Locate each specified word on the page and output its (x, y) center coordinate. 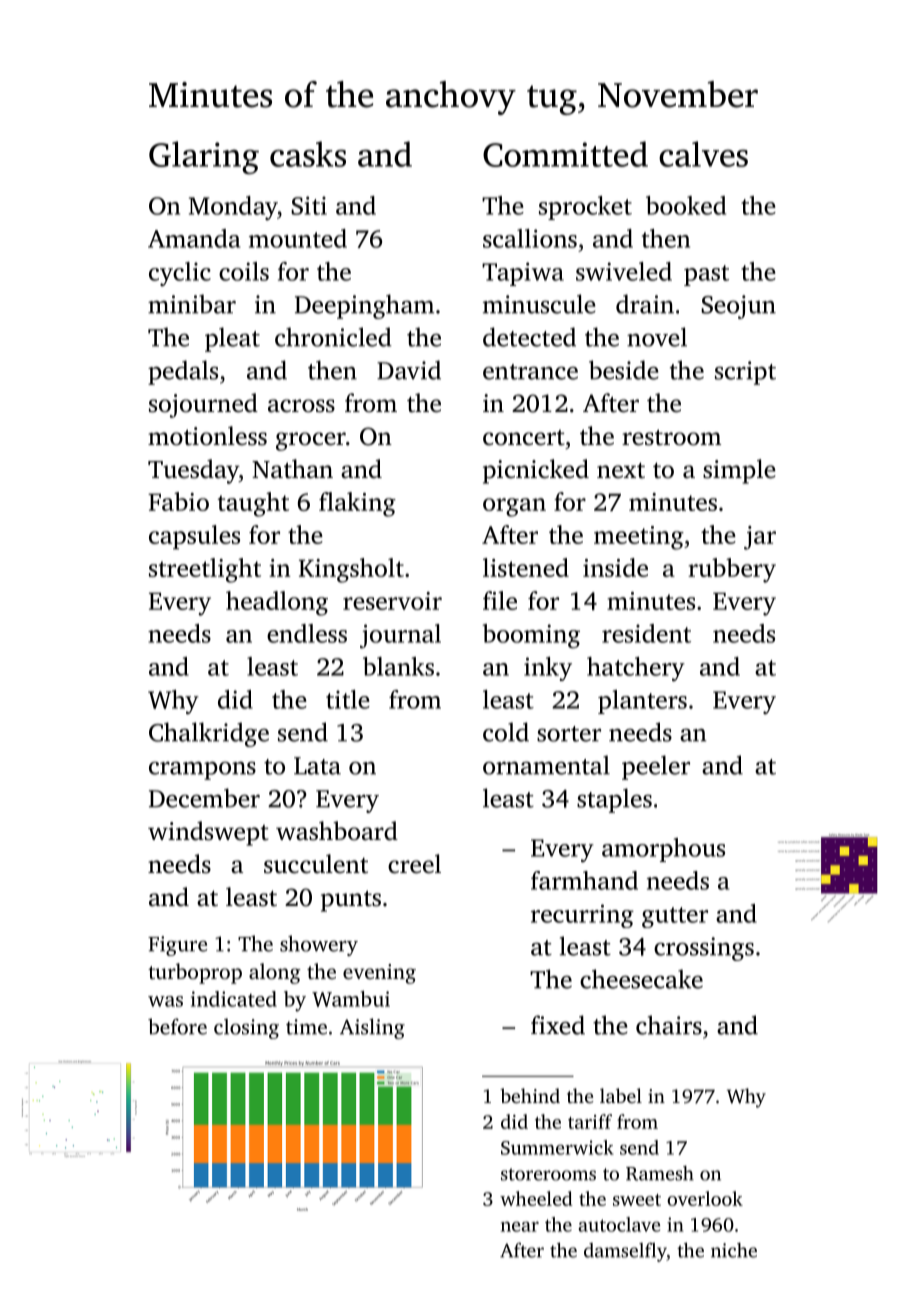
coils (244, 271)
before (177, 1026)
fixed (558, 1025)
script (745, 373)
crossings (704, 949)
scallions (530, 238)
